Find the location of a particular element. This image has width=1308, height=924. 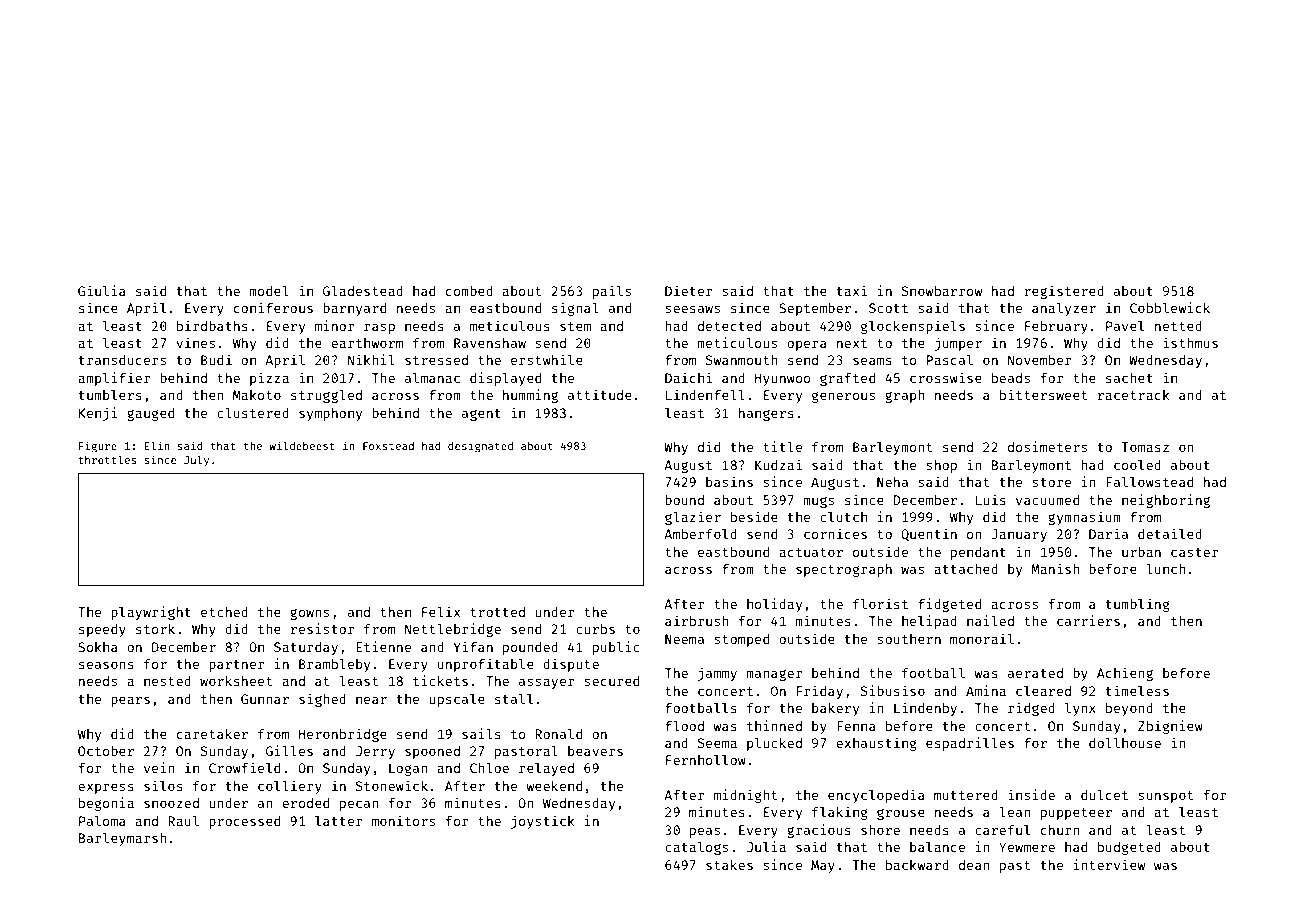

Swanmouth is located at coordinates (741, 360).
